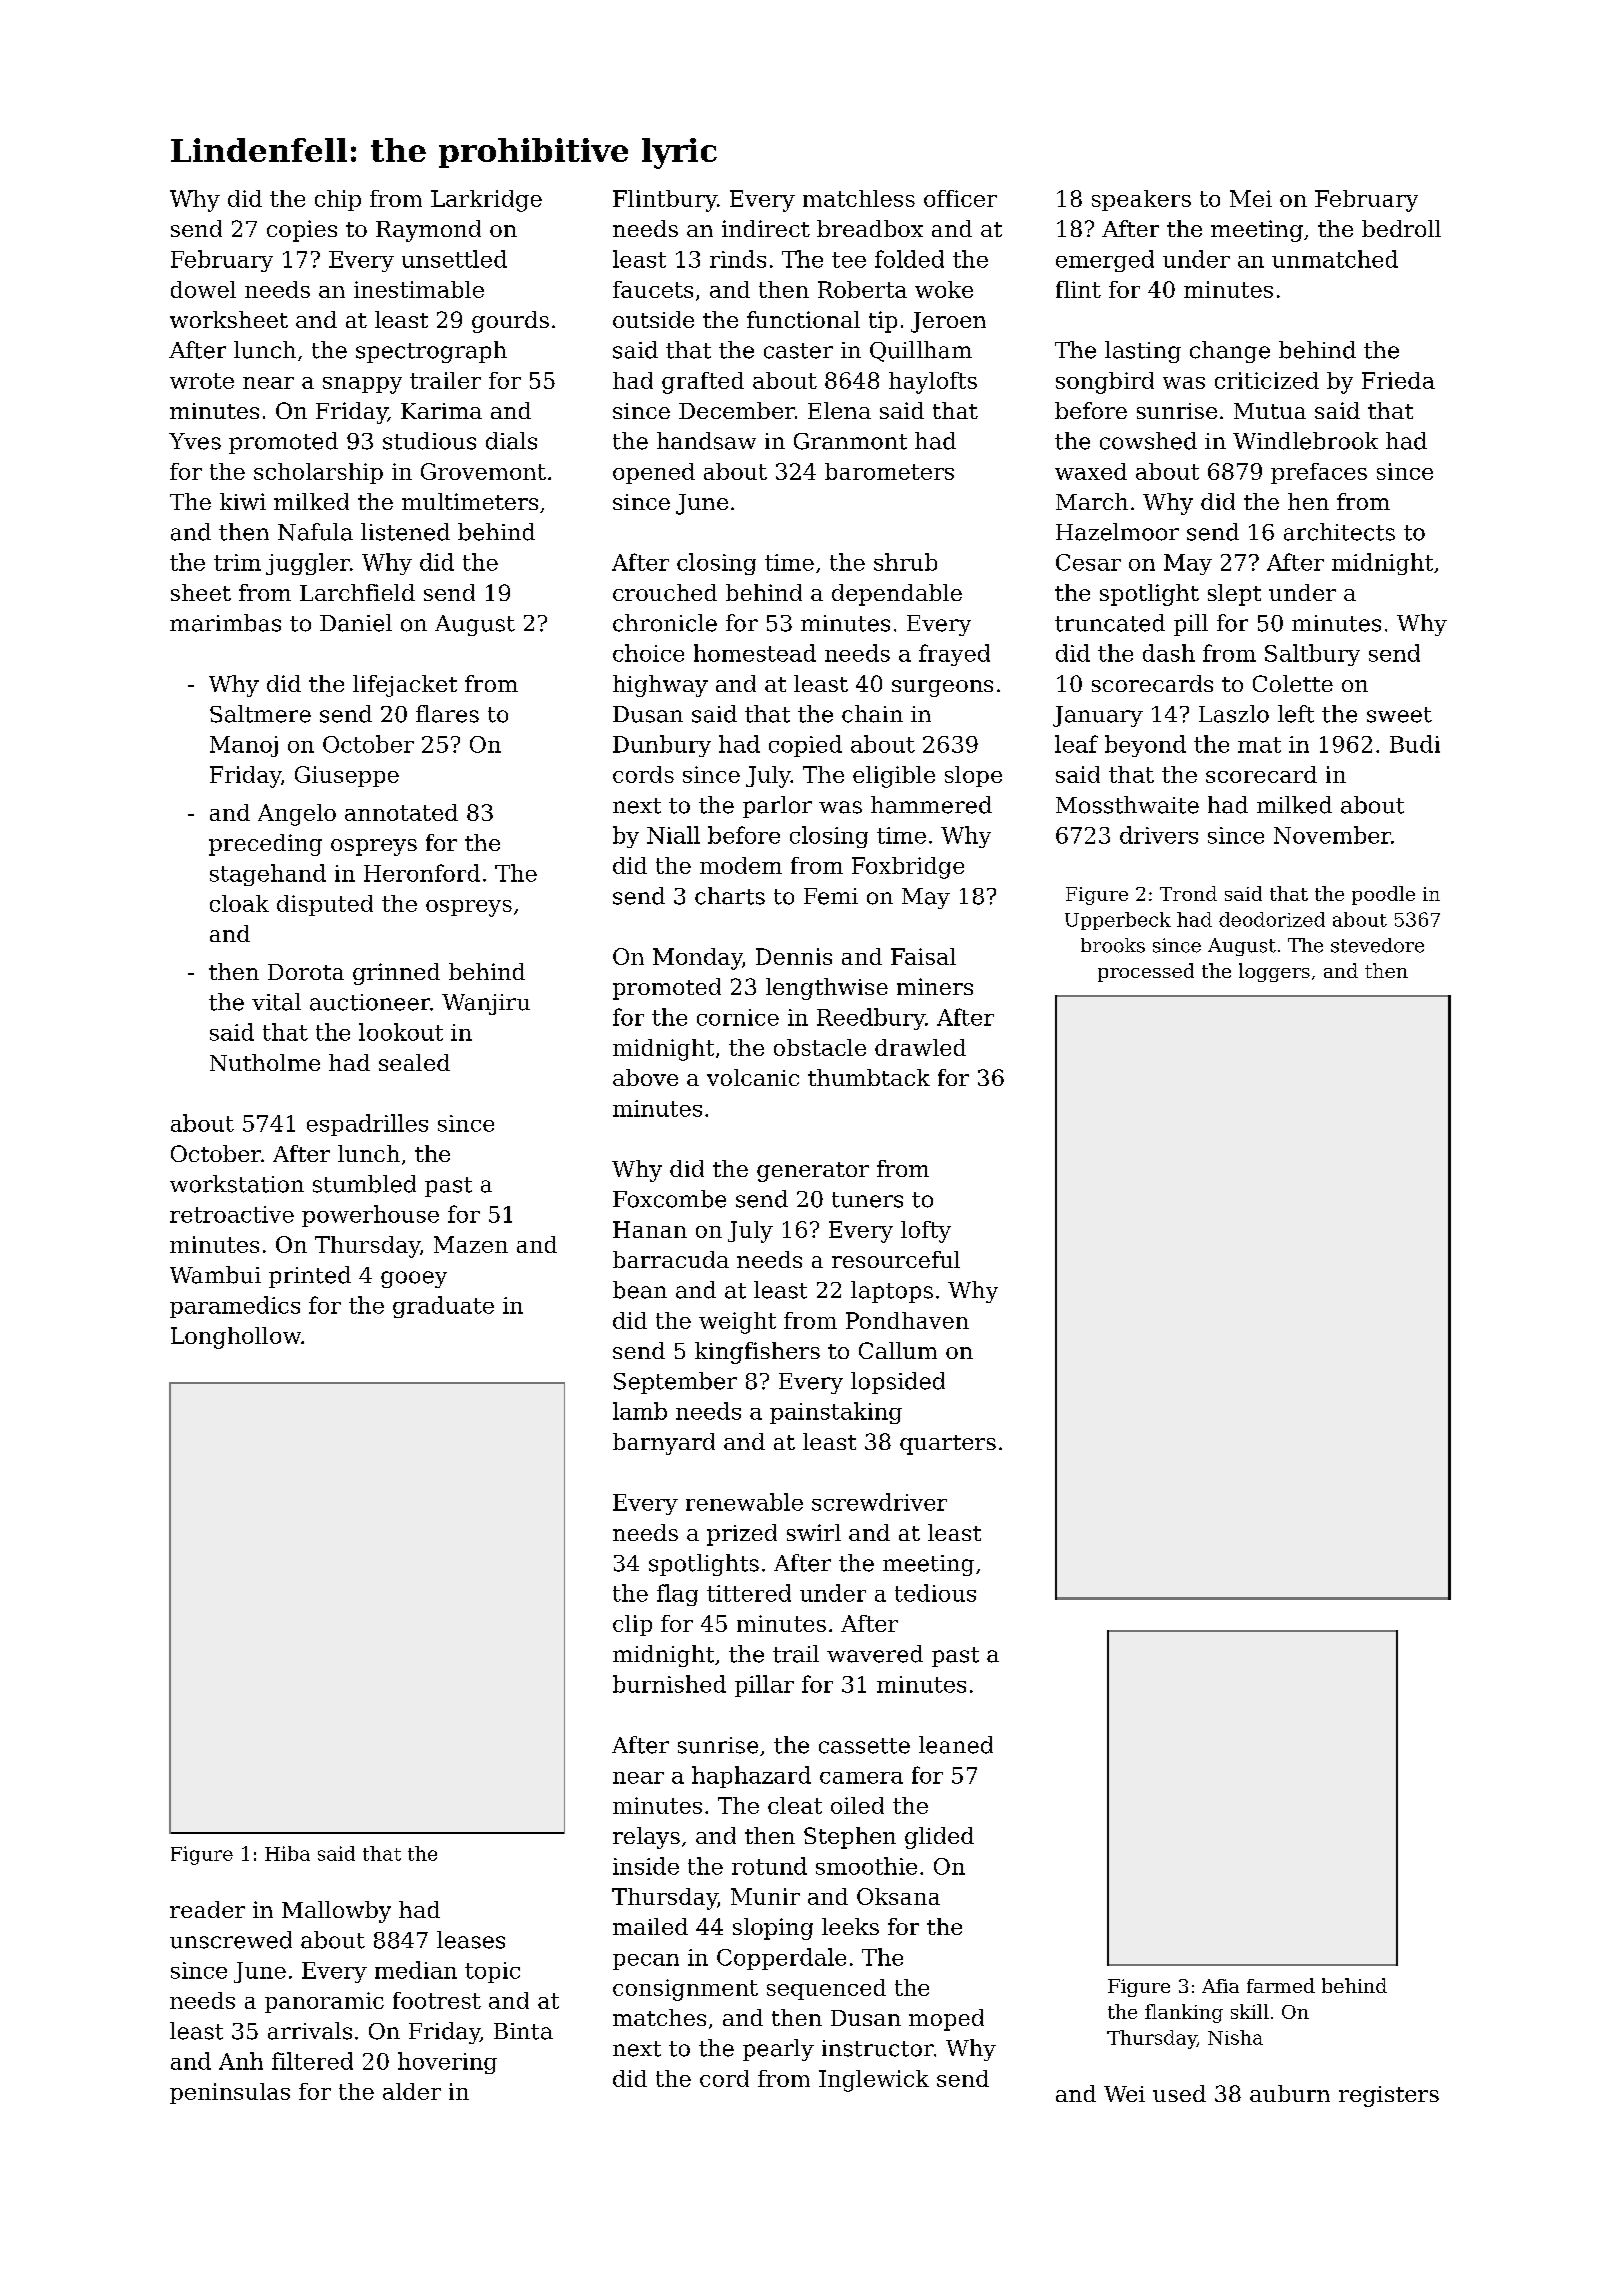  What do you see at coordinates (287, 1853) in the document?
I see `Hiba` at bounding box center [287, 1853].
